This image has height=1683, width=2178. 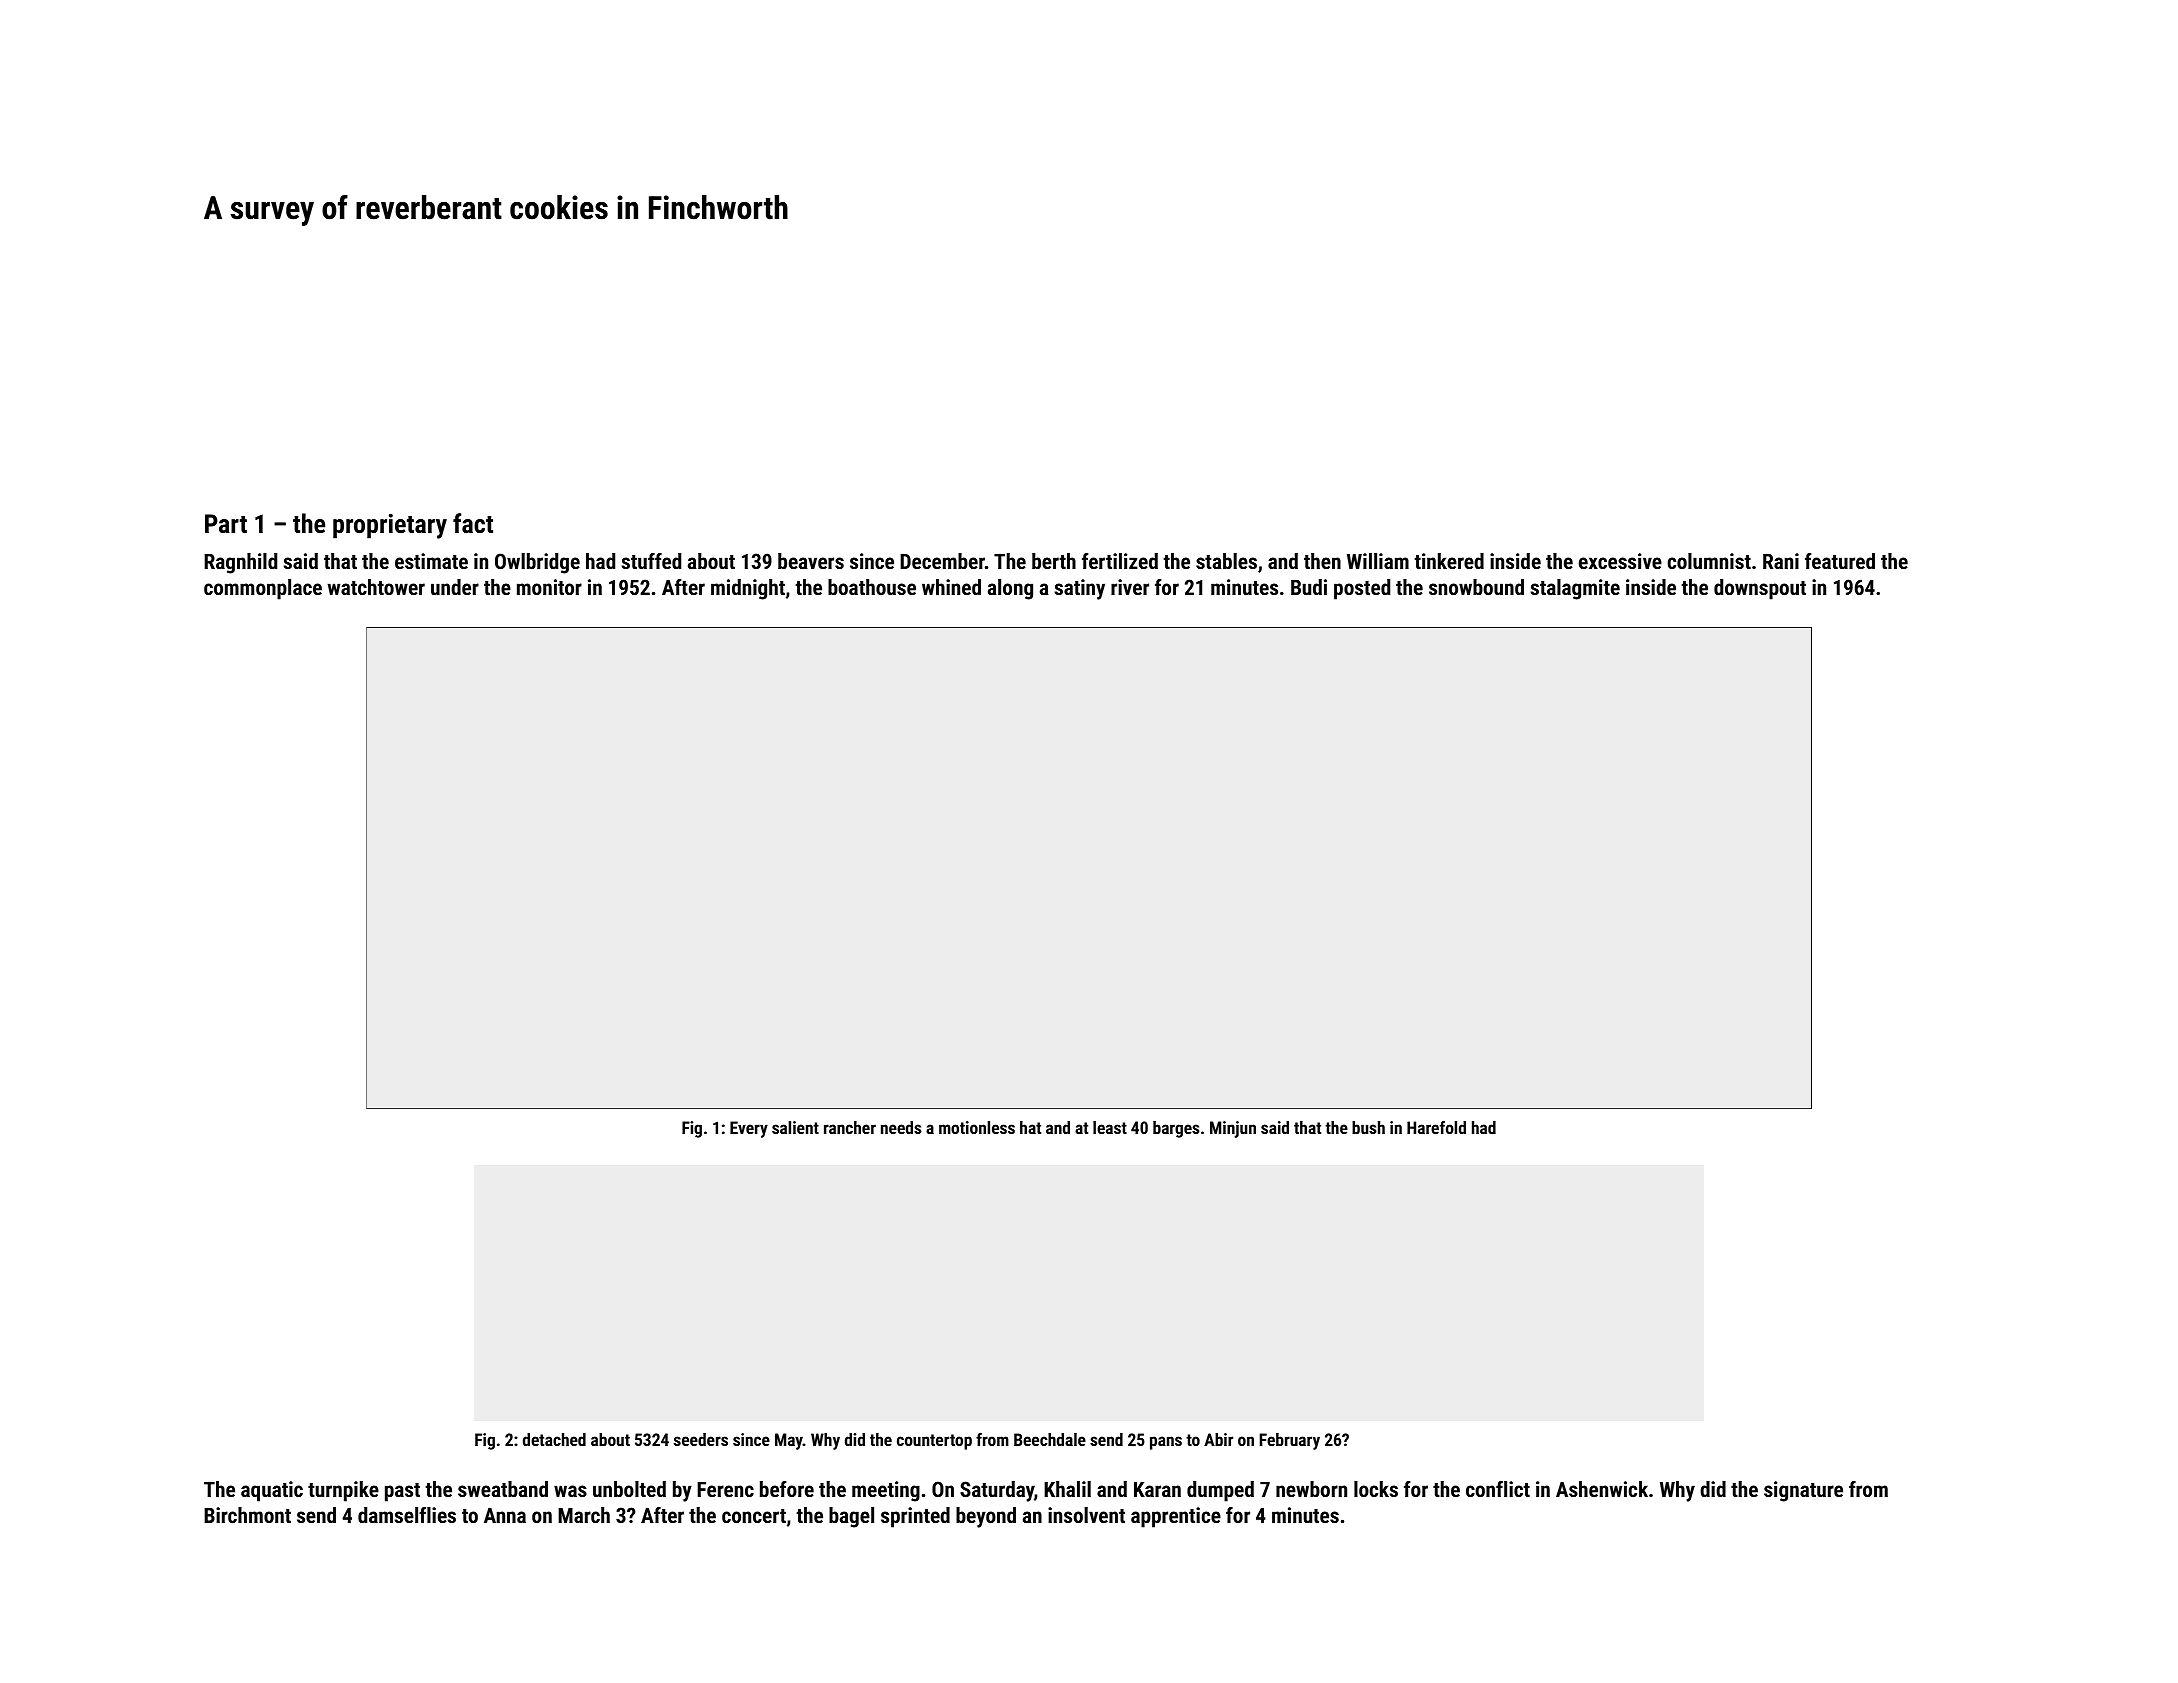 What do you see at coordinates (1436, 1127) in the image?
I see `Harefold` at bounding box center [1436, 1127].
